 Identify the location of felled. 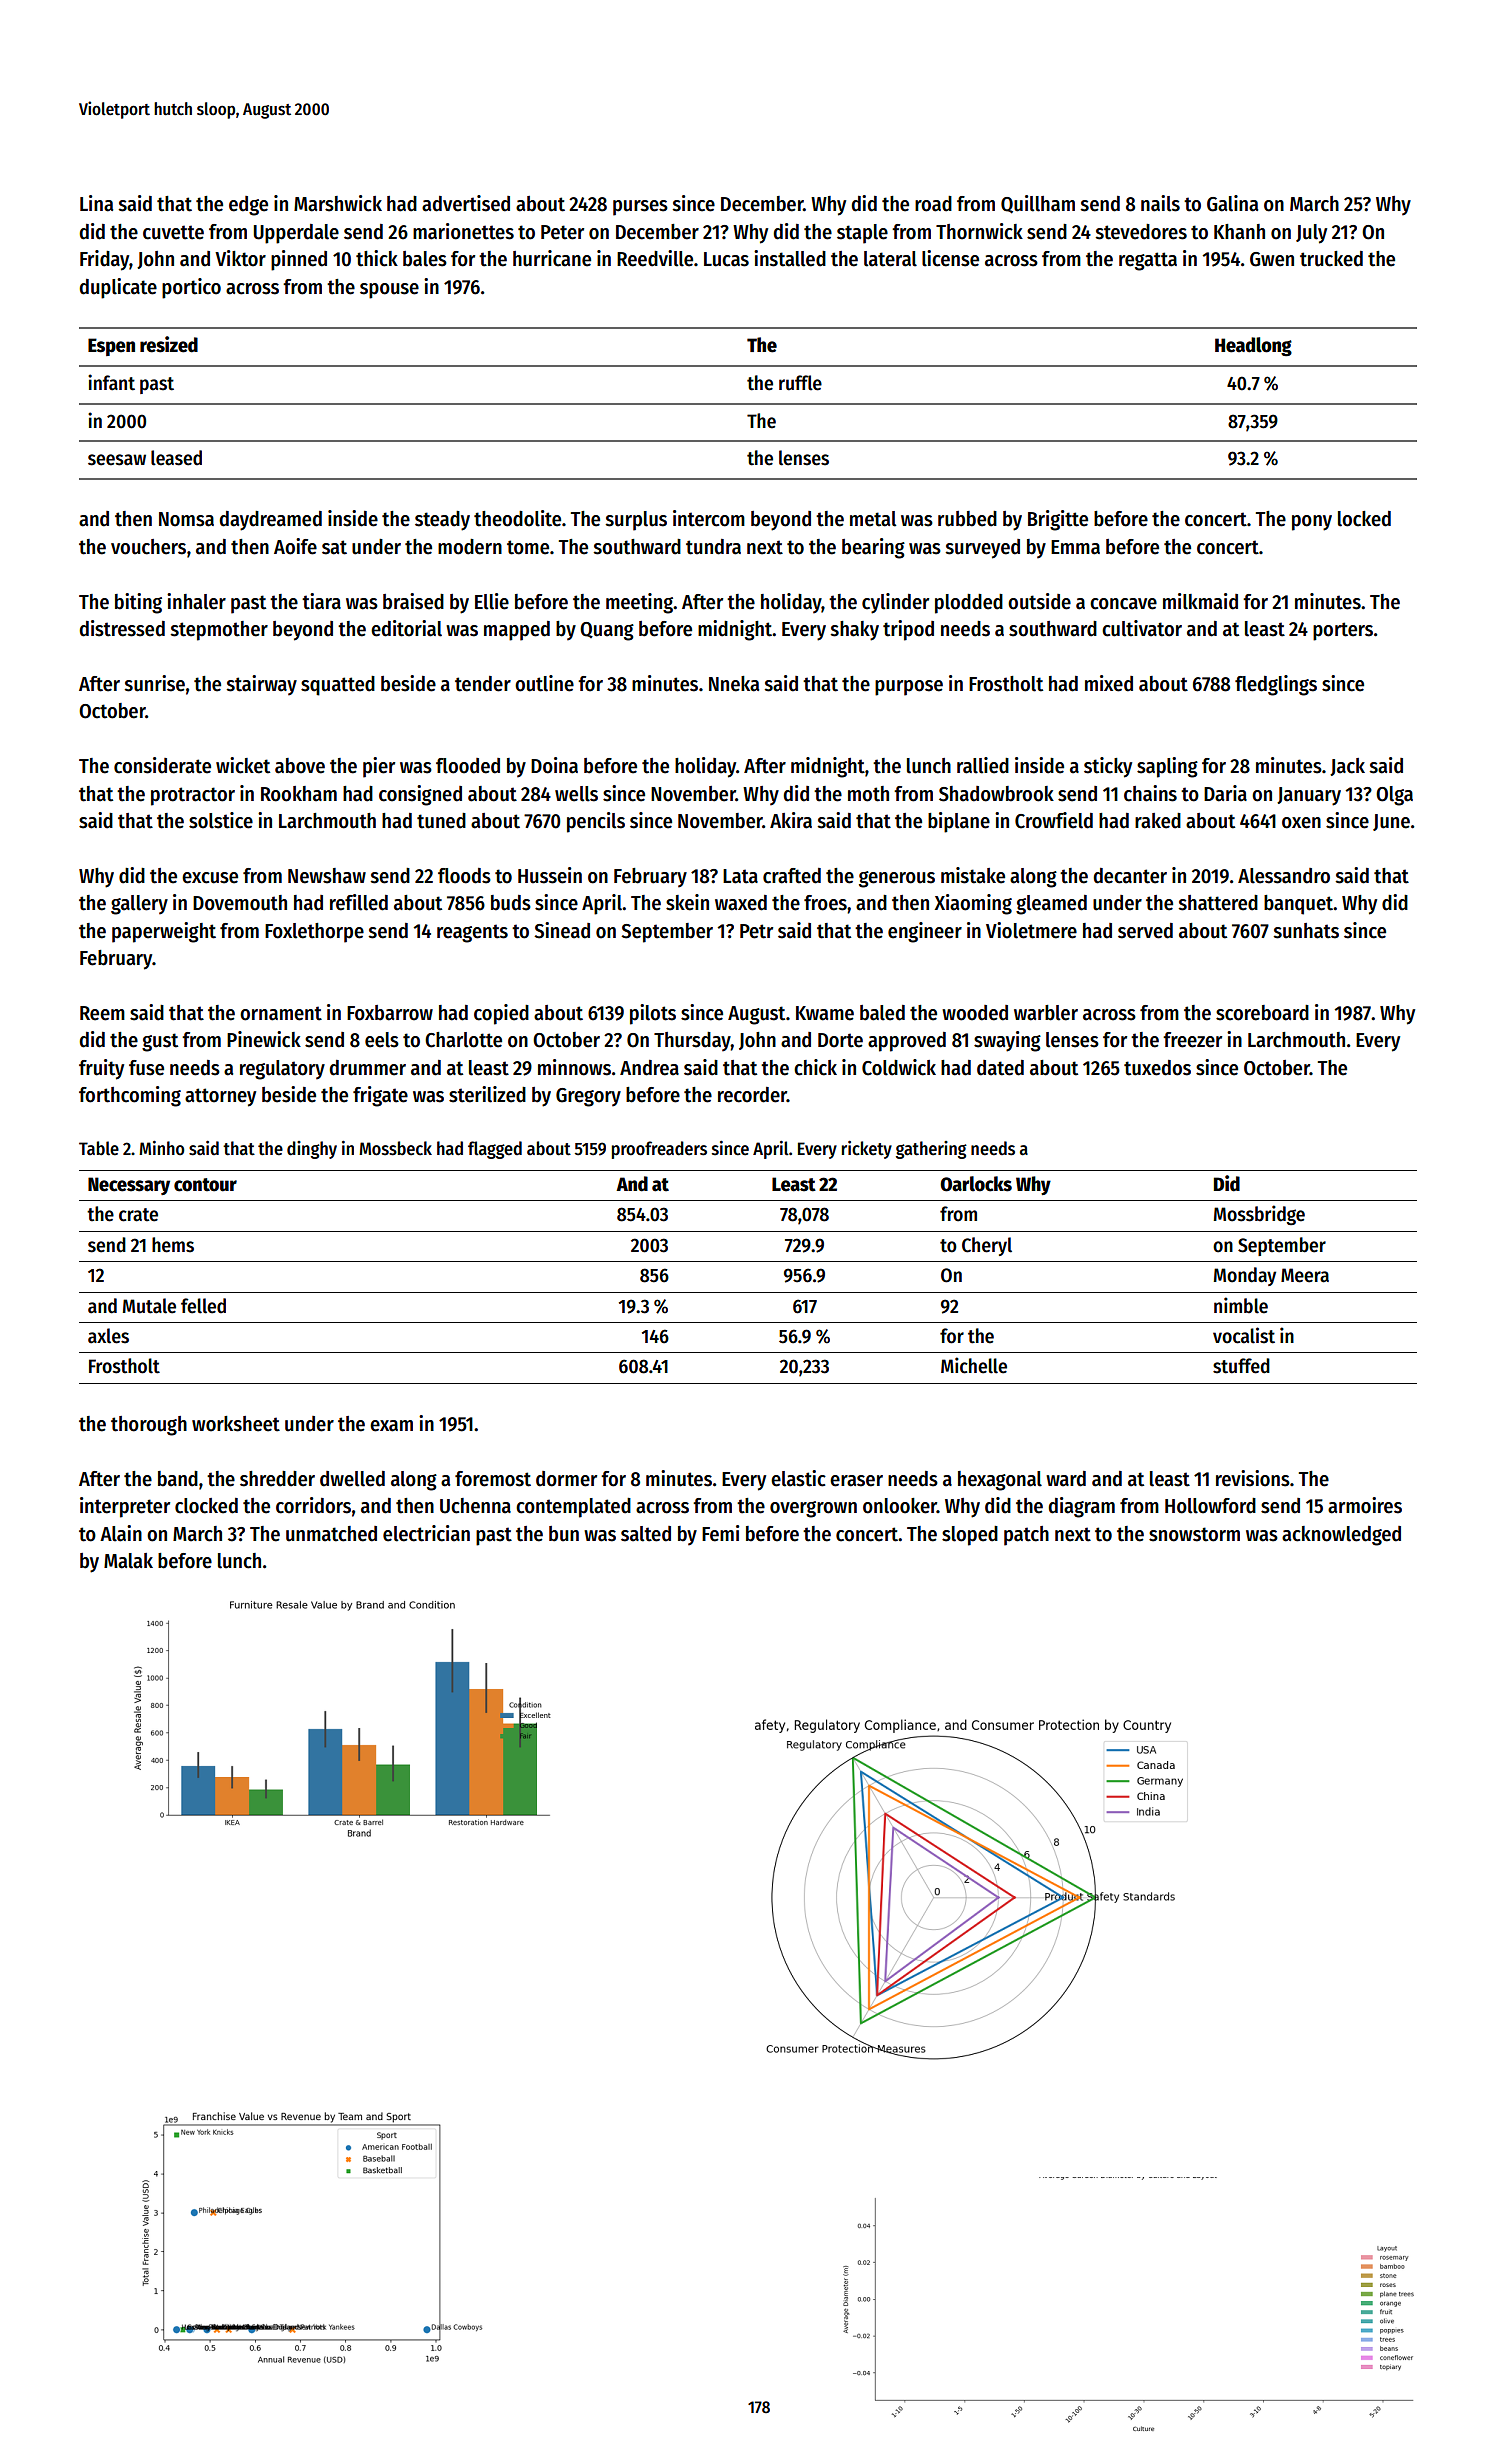
(203, 1306).
